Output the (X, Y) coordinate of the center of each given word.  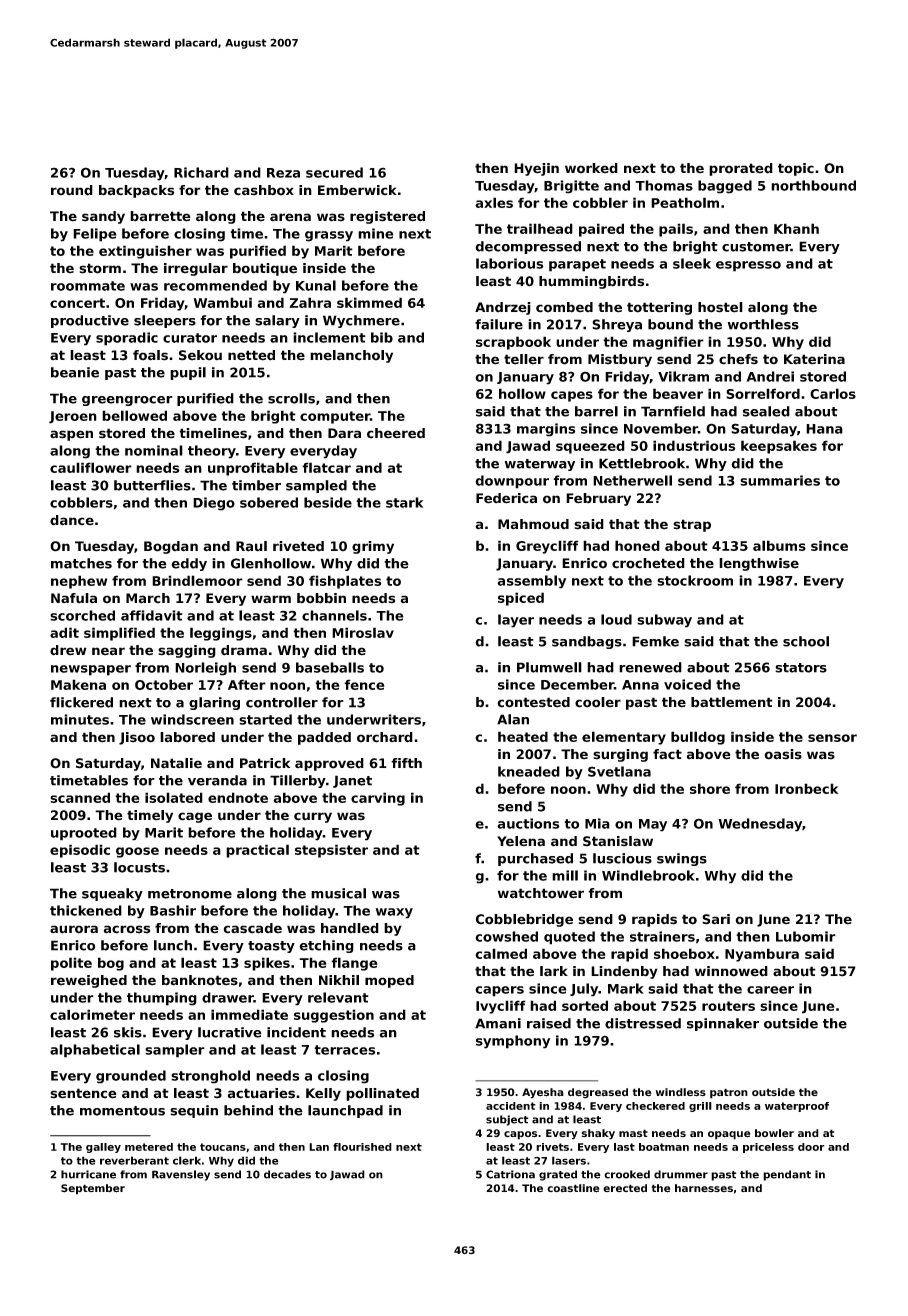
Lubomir (806, 936)
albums (779, 545)
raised (549, 1023)
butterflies (152, 485)
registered (387, 217)
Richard (201, 172)
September (93, 1189)
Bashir (173, 910)
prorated (741, 169)
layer (516, 621)
